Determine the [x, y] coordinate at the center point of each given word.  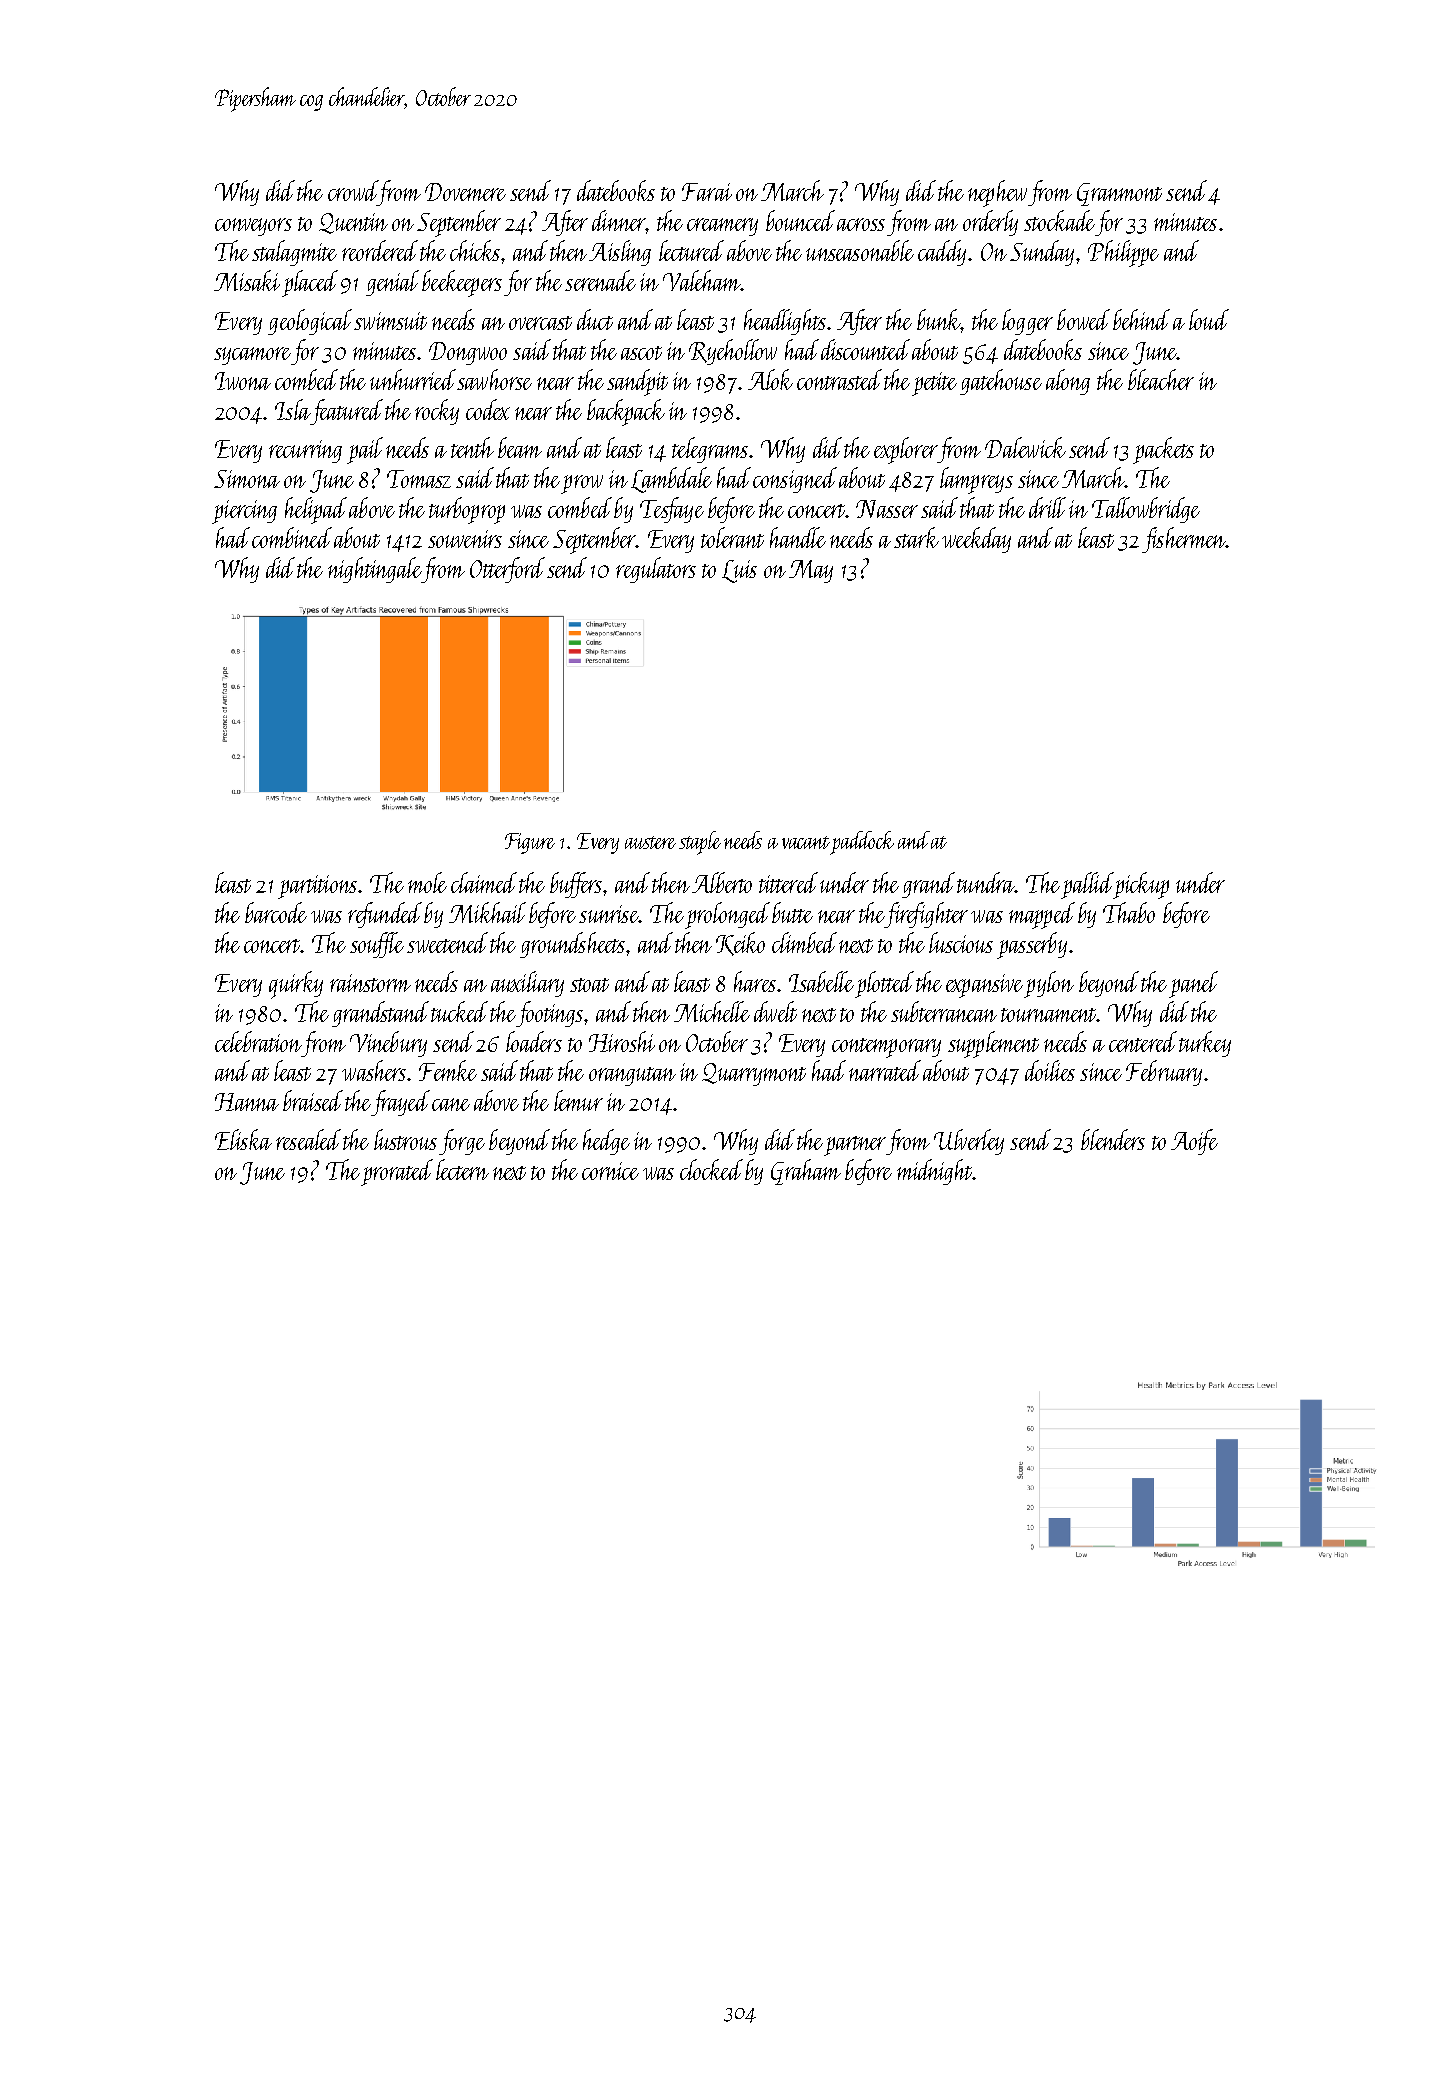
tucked [459, 1011]
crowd [353, 190]
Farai [707, 192]
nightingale [375, 570]
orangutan [632, 1076]
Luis [739, 571]
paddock [862, 842]
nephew [997, 193]
